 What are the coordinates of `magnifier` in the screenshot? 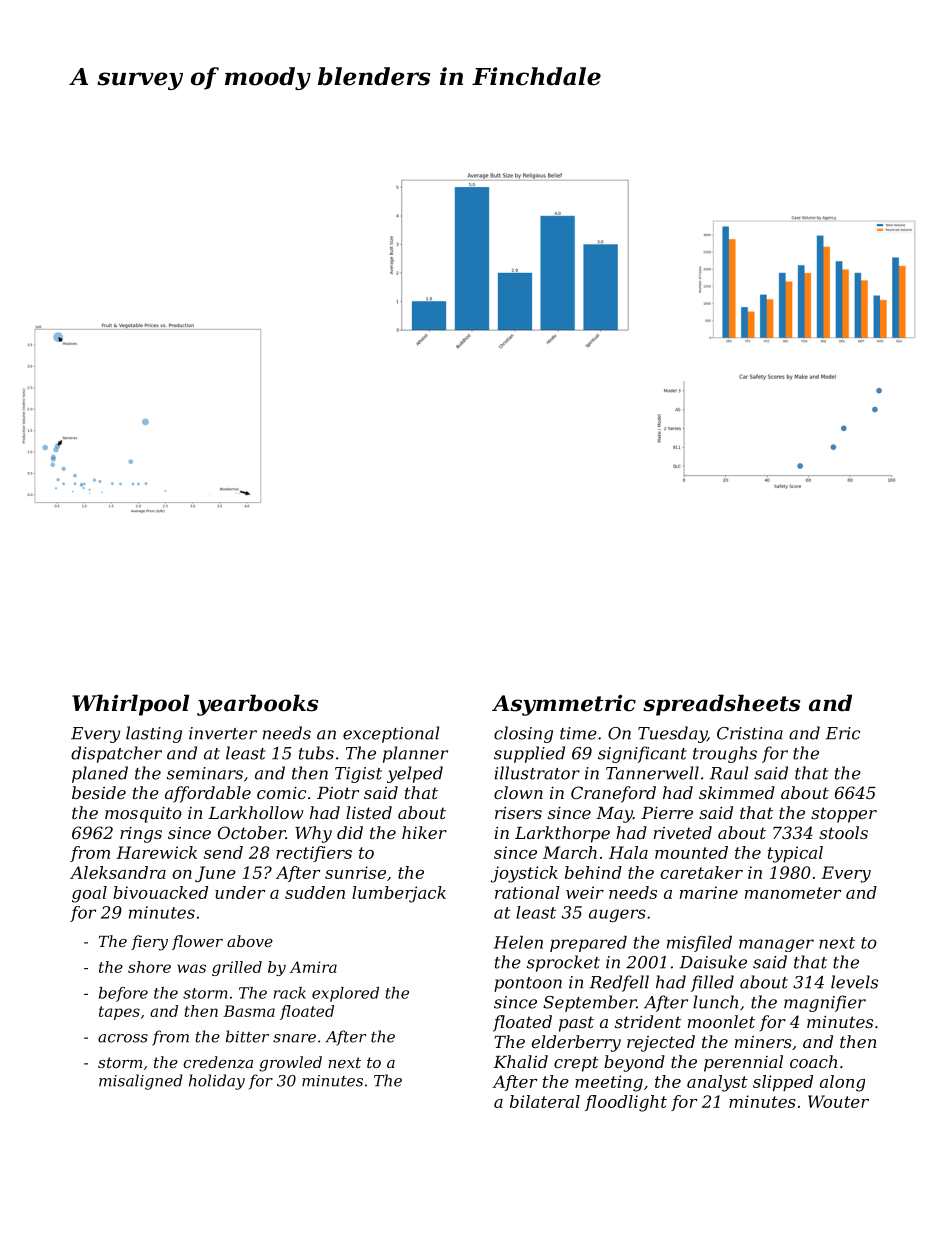 It's located at (825, 1003).
